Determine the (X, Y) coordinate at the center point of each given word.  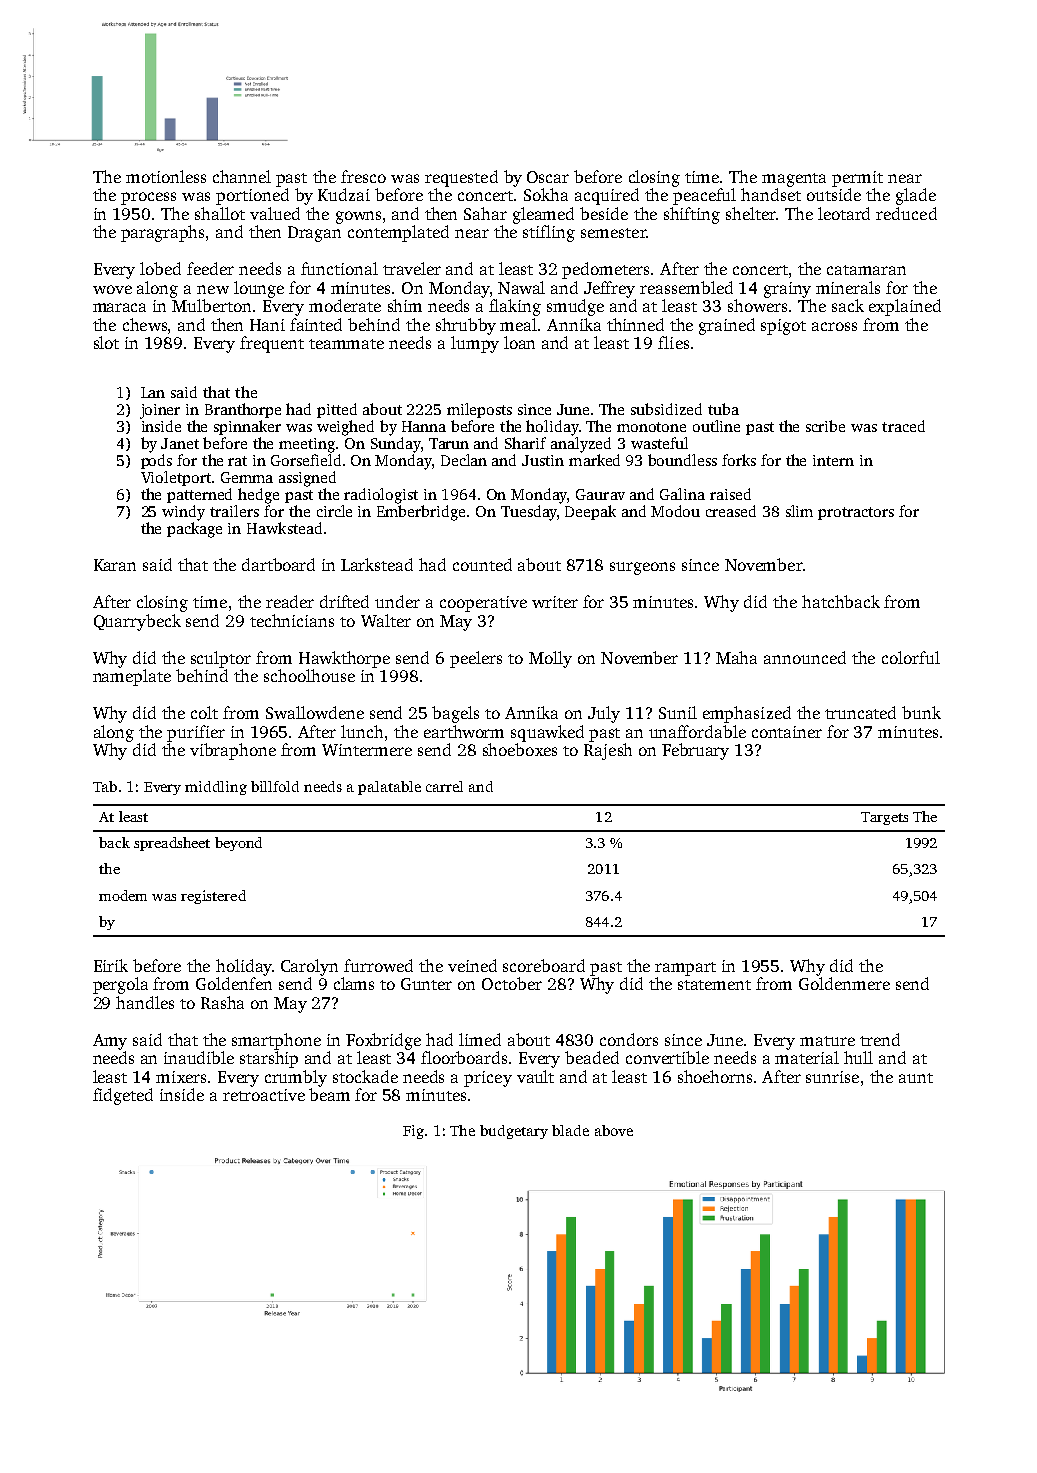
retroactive (264, 1095)
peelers (476, 659)
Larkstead (377, 564)
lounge (259, 289)
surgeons (642, 568)
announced (805, 657)
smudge (575, 307)
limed (480, 1039)
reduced (906, 213)
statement (714, 985)
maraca (119, 307)
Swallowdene (315, 712)
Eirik (111, 965)
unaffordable (697, 731)
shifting (692, 215)
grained (727, 326)
